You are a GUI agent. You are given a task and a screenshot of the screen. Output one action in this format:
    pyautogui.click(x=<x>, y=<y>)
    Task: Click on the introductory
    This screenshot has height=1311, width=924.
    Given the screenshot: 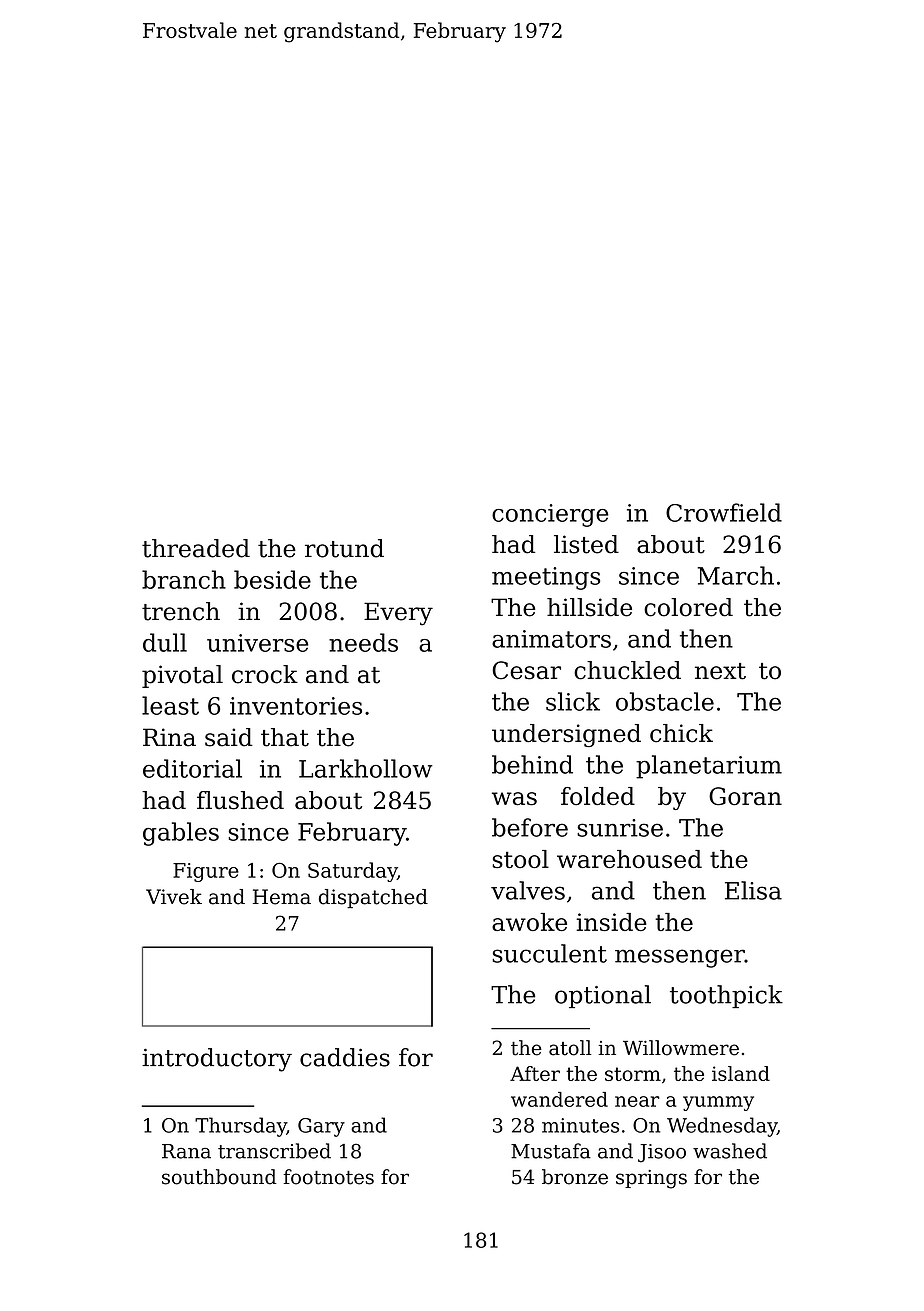 What is the action you would take?
    pyautogui.click(x=217, y=1060)
